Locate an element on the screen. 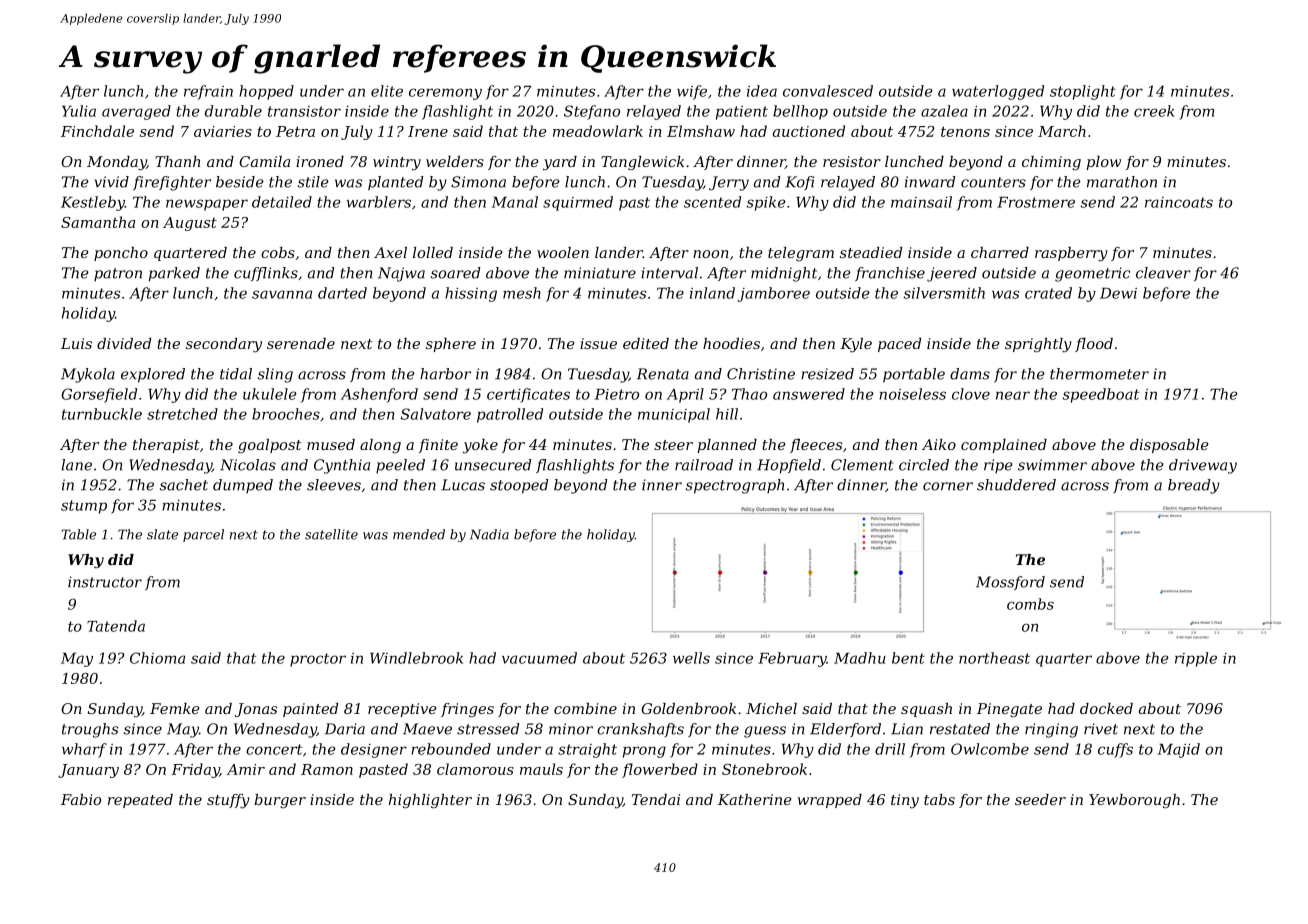 The image size is (1308, 924). spike is located at coordinates (766, 203).
